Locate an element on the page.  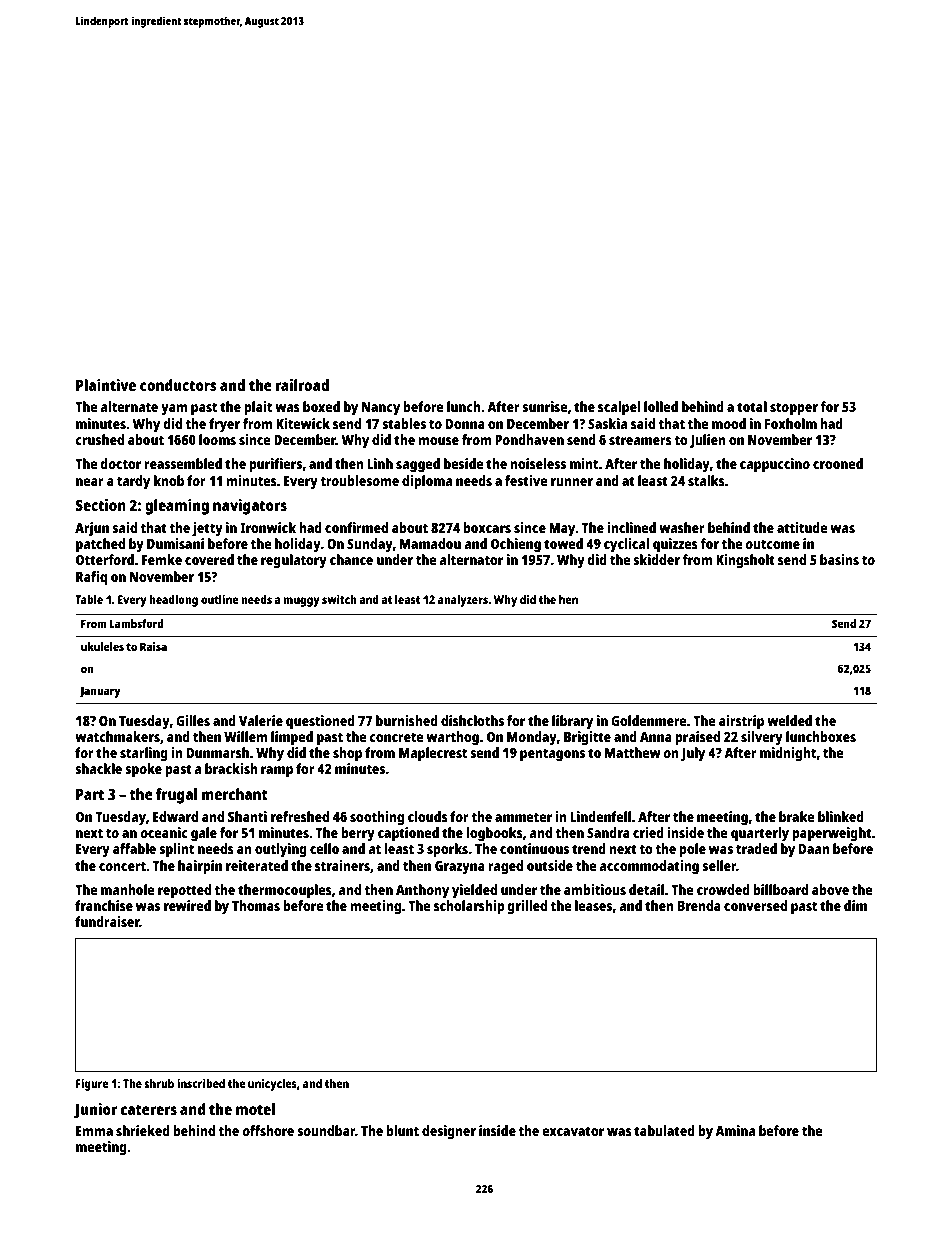
skidder is located at coordinates (656, 559).
